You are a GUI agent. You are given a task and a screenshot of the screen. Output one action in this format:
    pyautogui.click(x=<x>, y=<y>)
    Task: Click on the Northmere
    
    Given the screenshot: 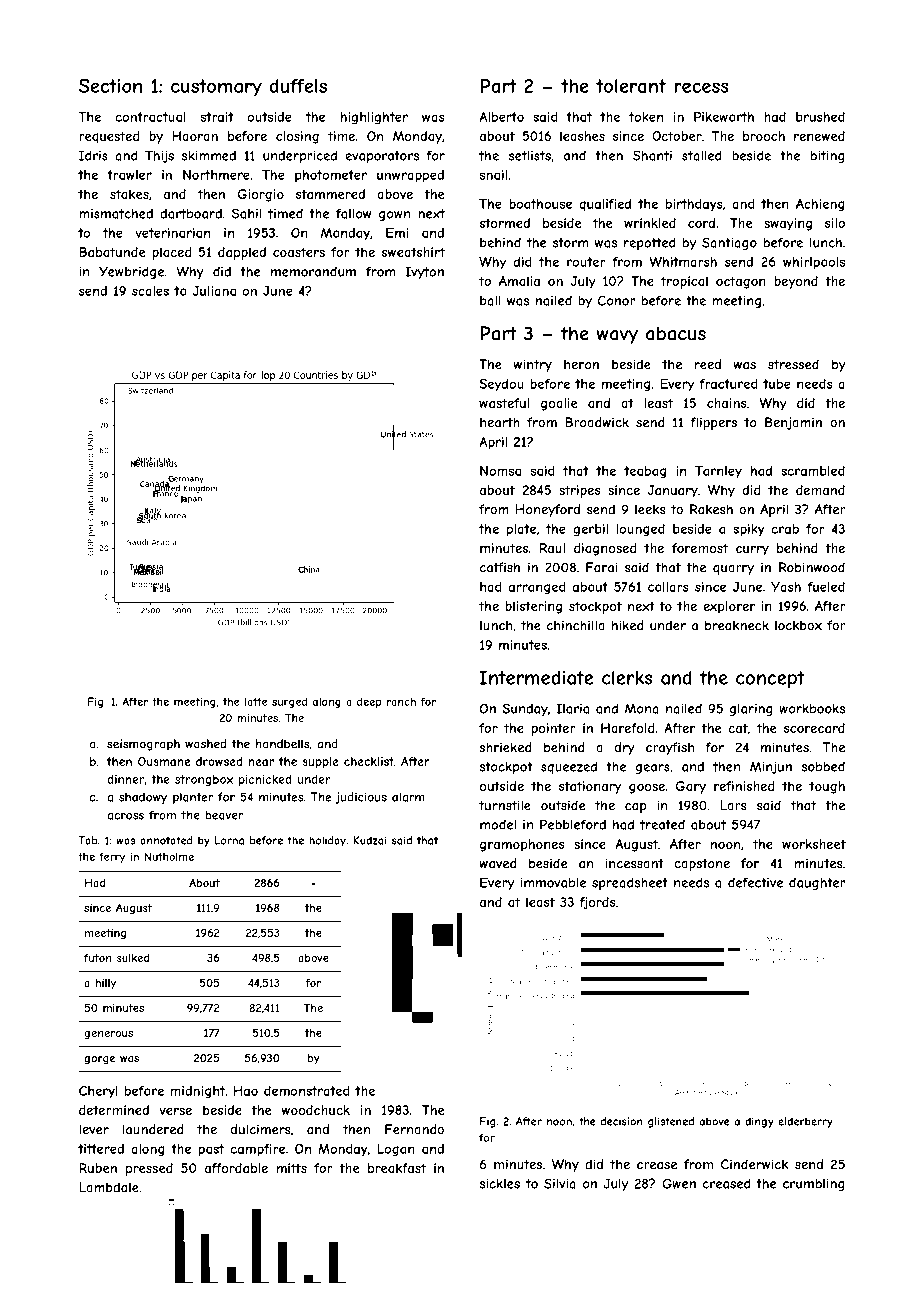 What is the action you would take?
    pyautogui.click(x=216, y=175)
